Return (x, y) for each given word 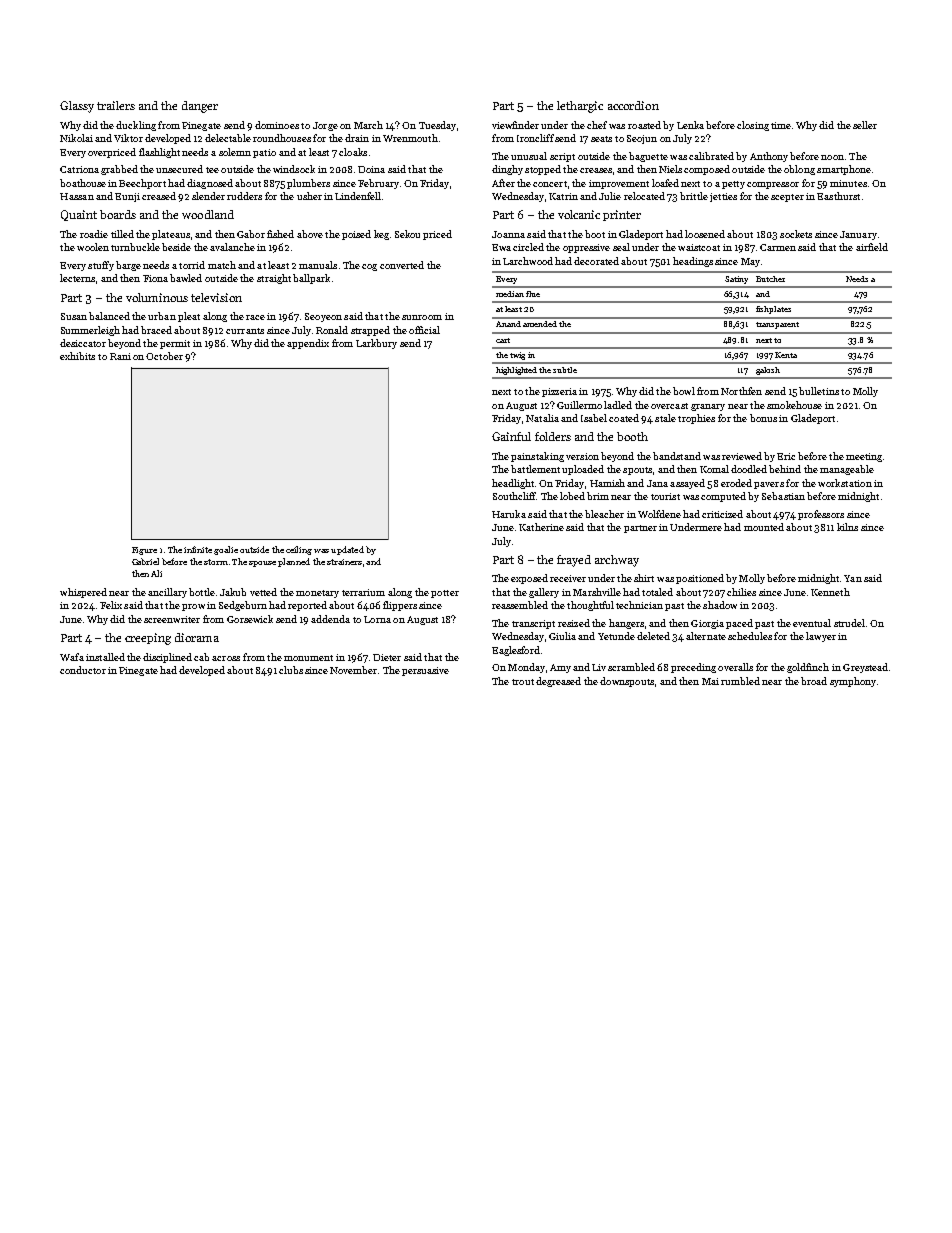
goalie (226, 550)
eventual (812, 623)
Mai (710, 681)
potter (445, 594)
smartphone (844, 170)
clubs (291, 670)
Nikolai (76, 138)
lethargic (580, 107)
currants (245, 331)
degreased (558, 682)
